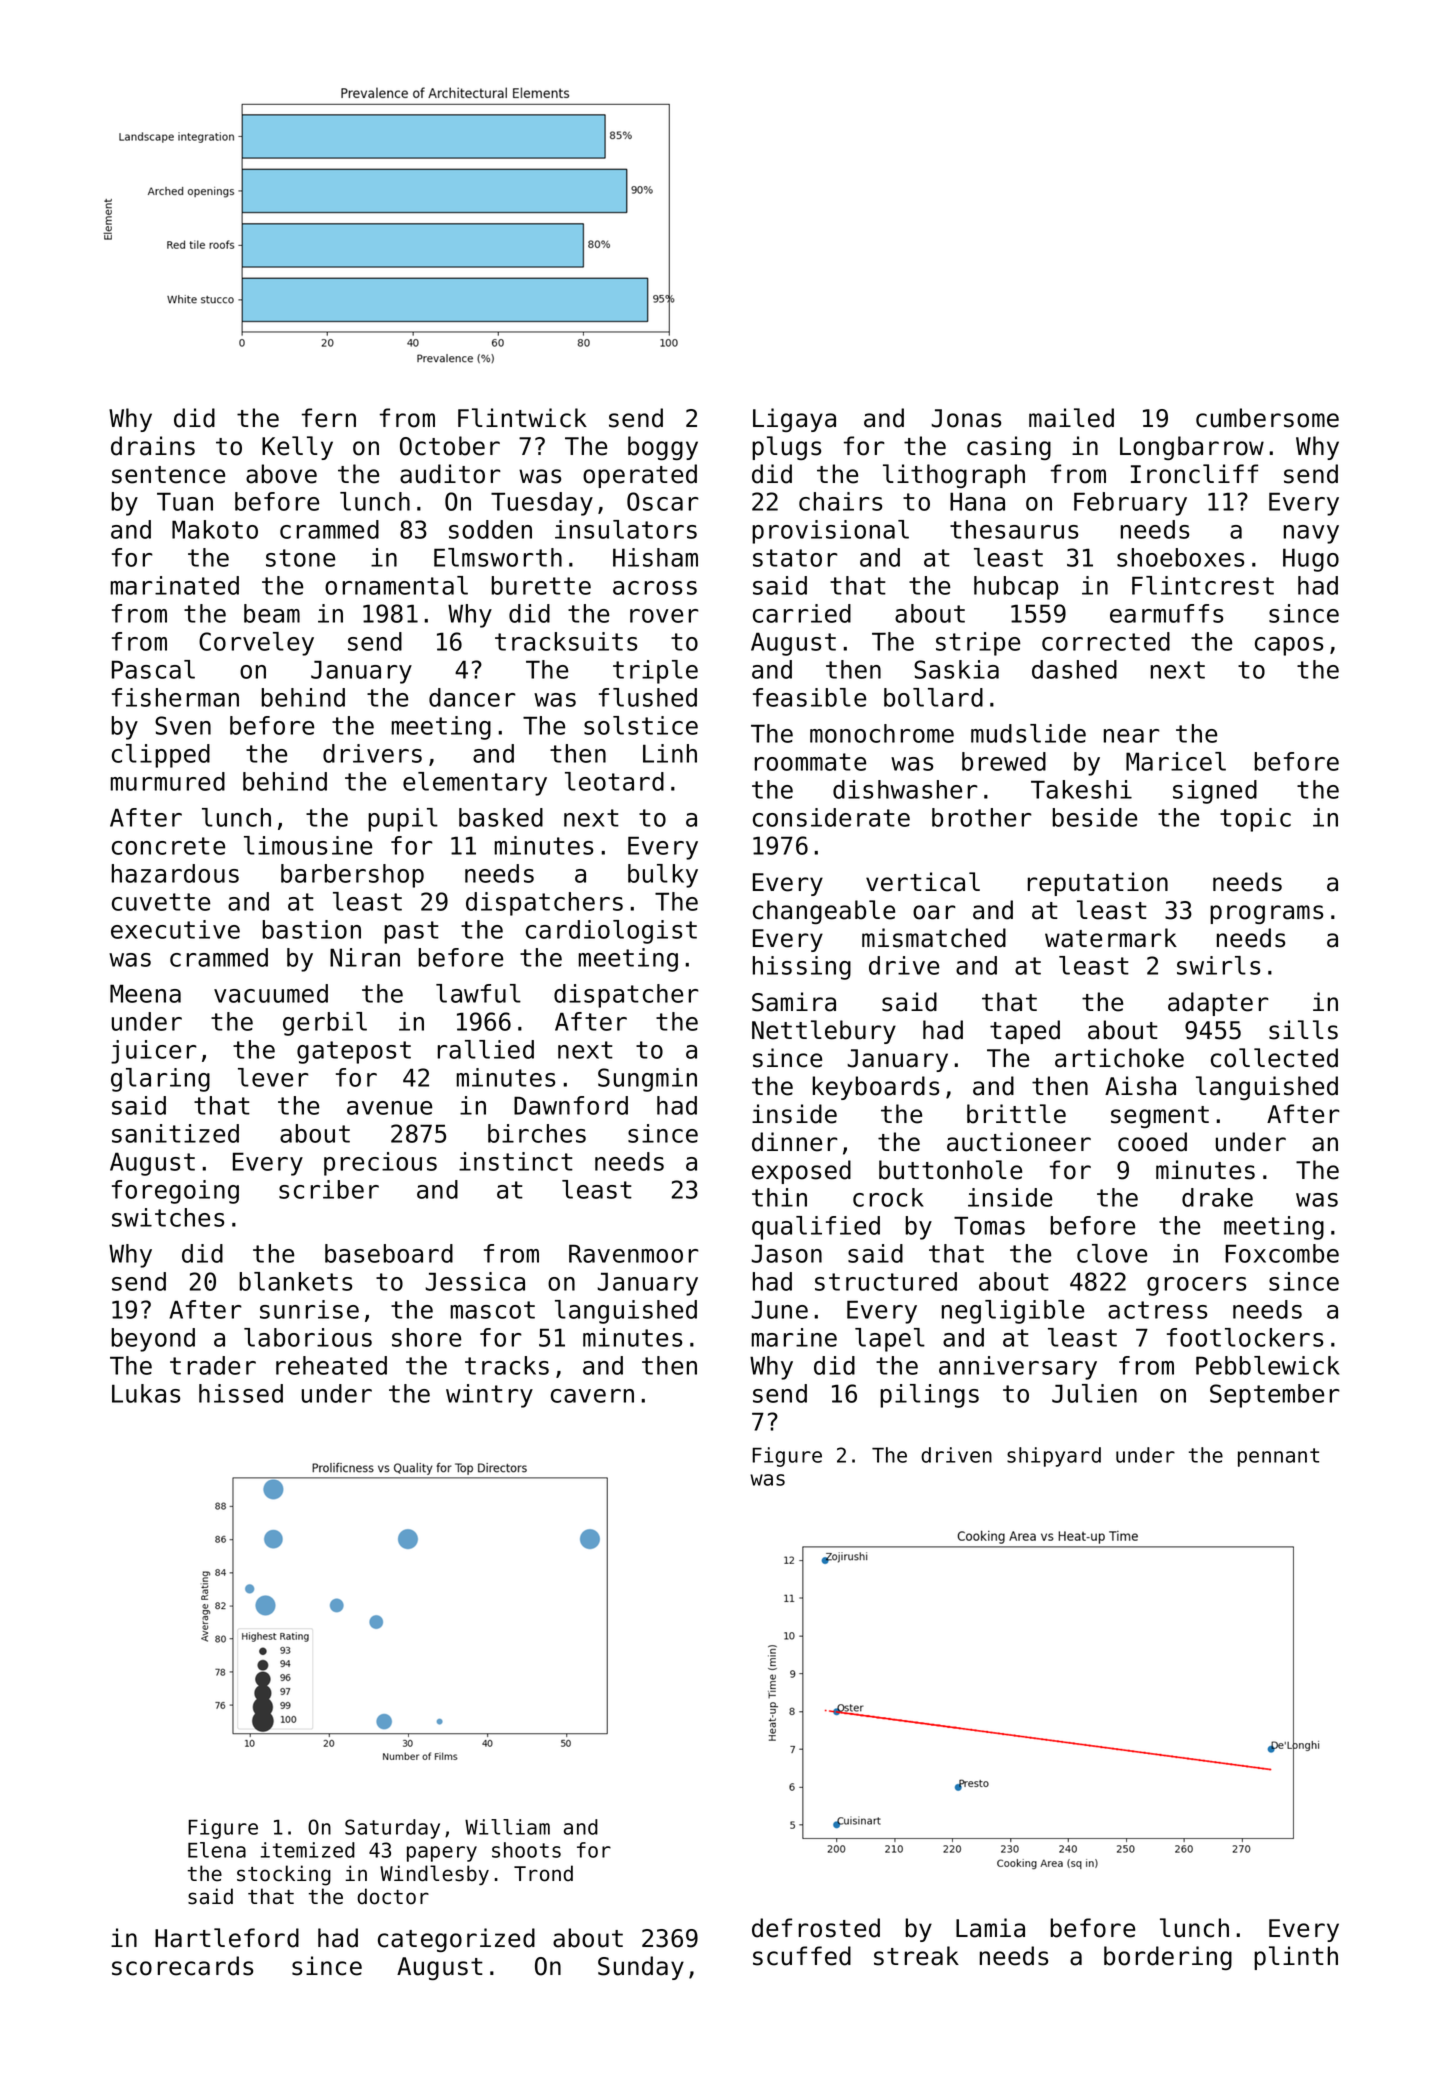 Image resolution: width=1450 pixels, height=2100 pixels. Describe the element at coordinates (217, 1850) in the image. I see `Elena` at that location.
